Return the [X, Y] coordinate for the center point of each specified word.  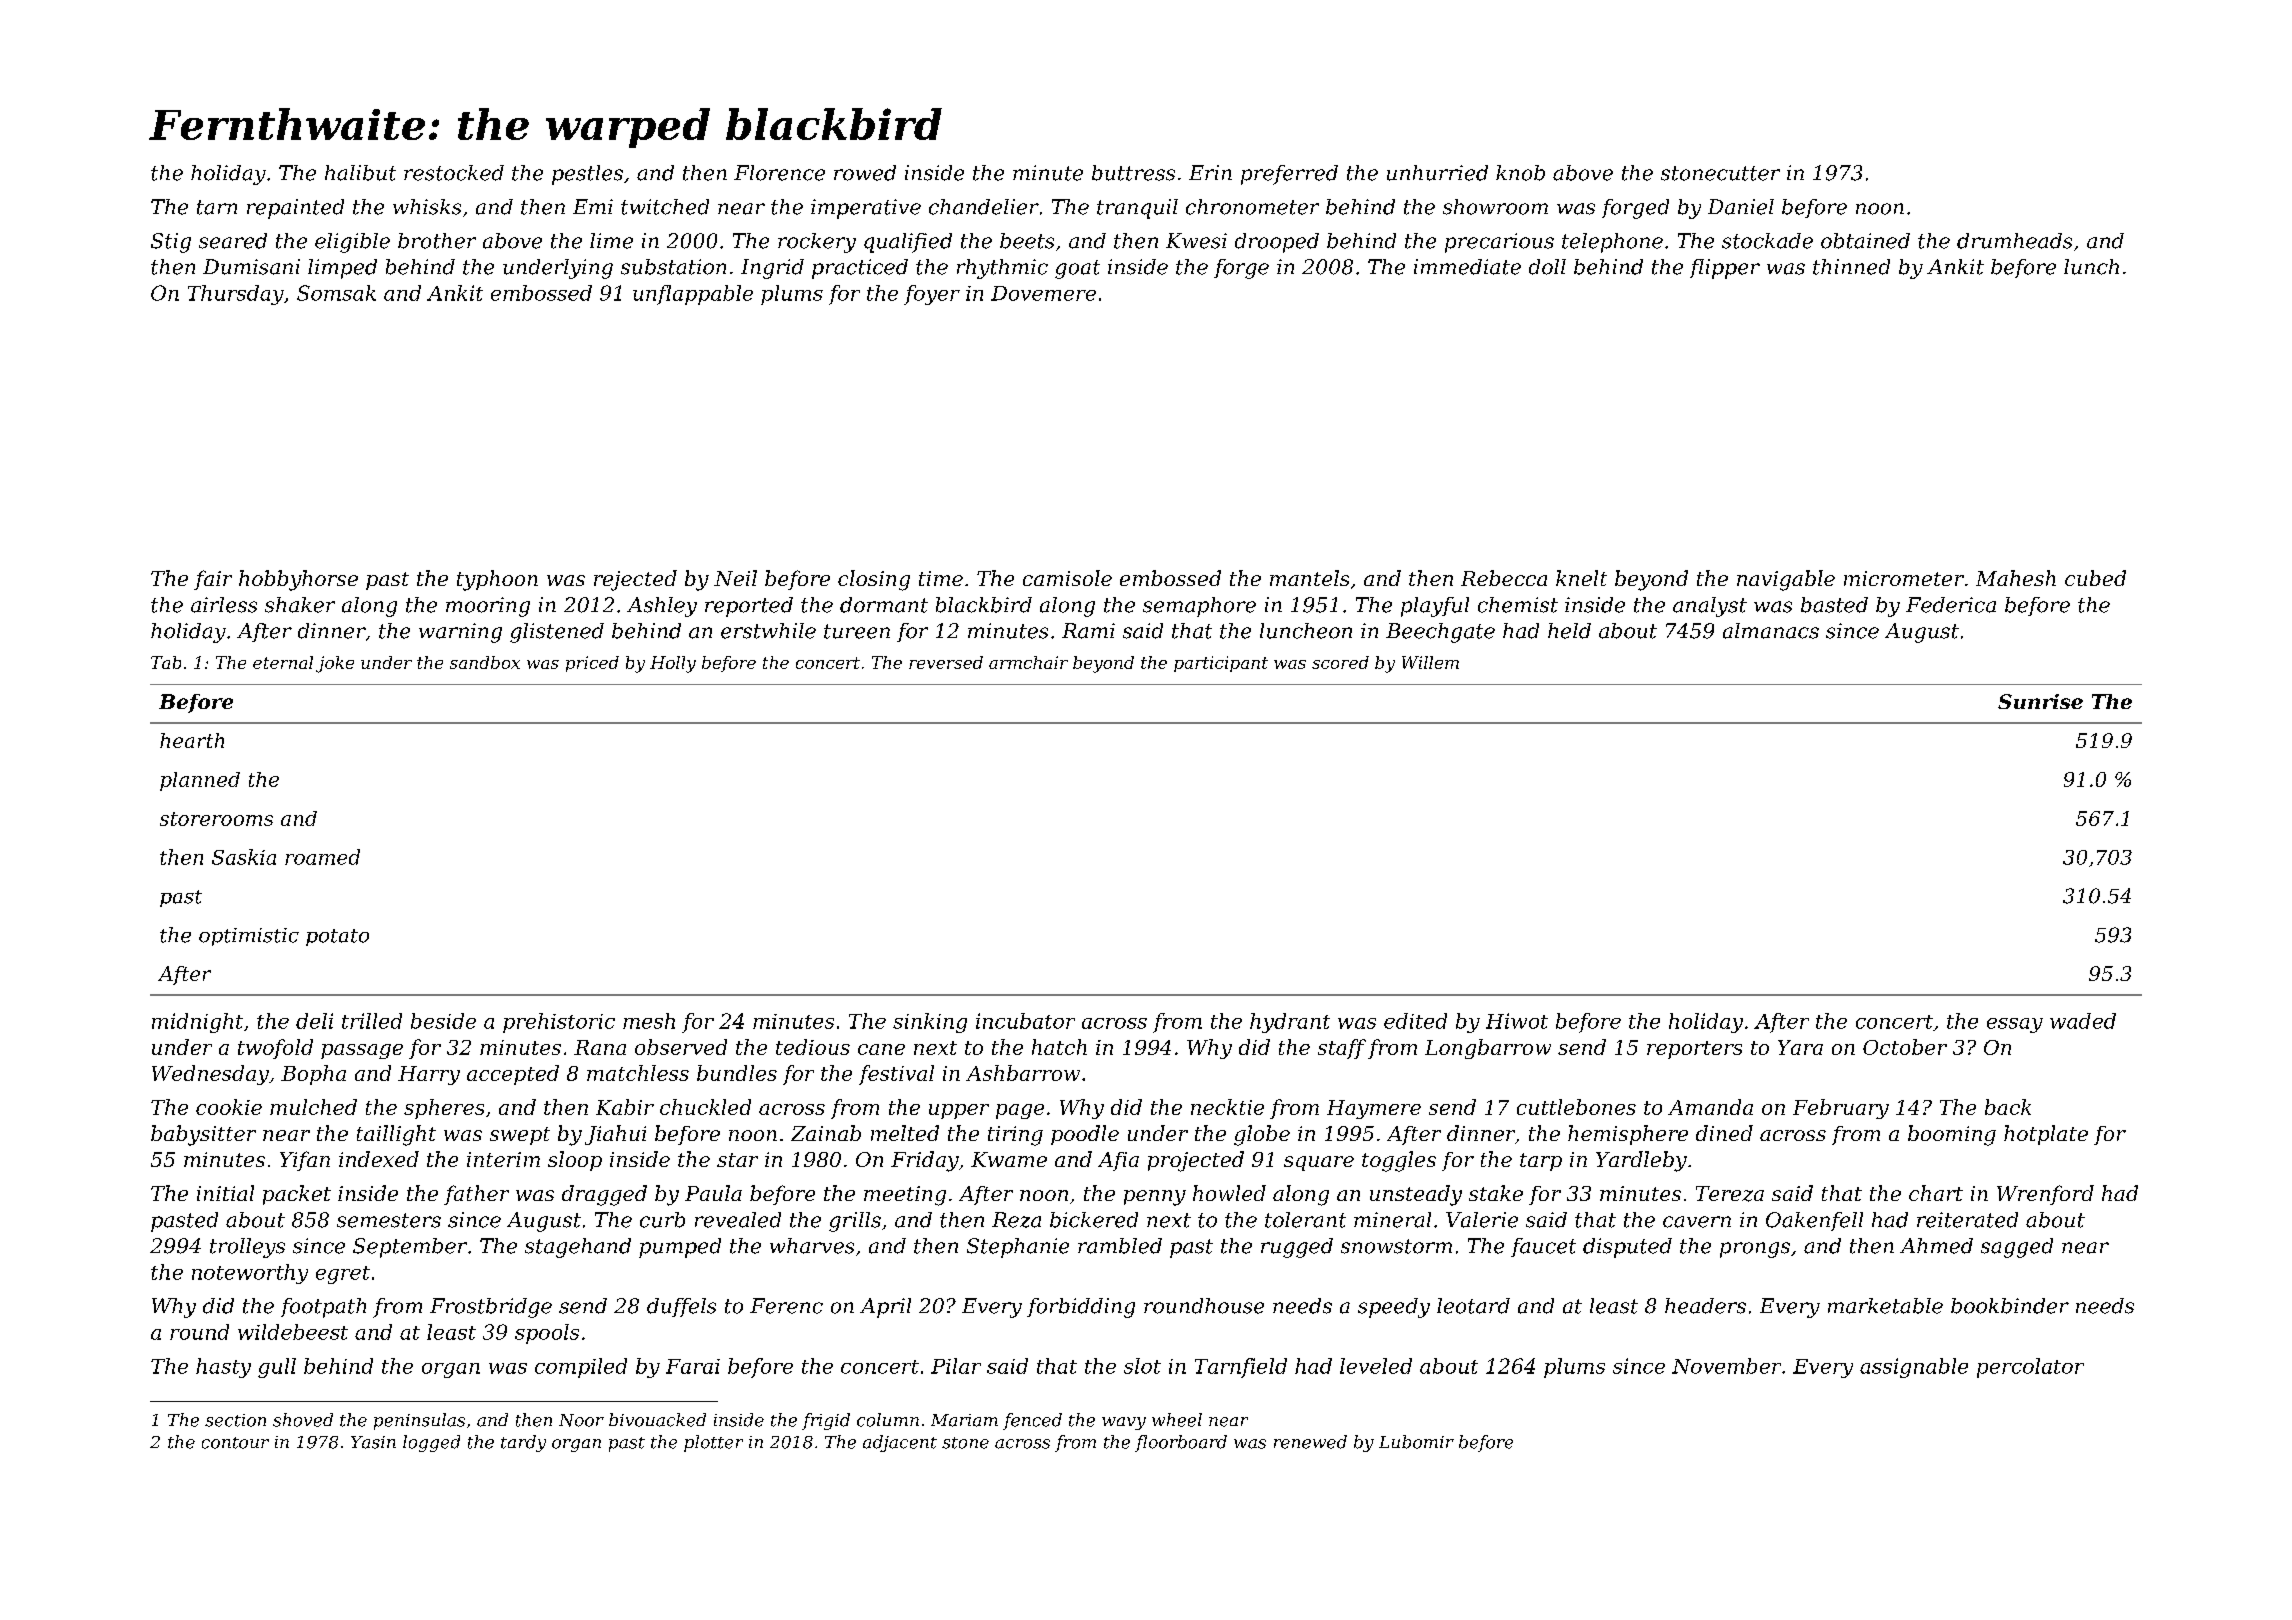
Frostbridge [491, 1308]
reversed [946, 662]
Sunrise [2040, 701]
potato [337, 937]
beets [1027, 241]
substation [673, 267]
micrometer [1904, 578]
